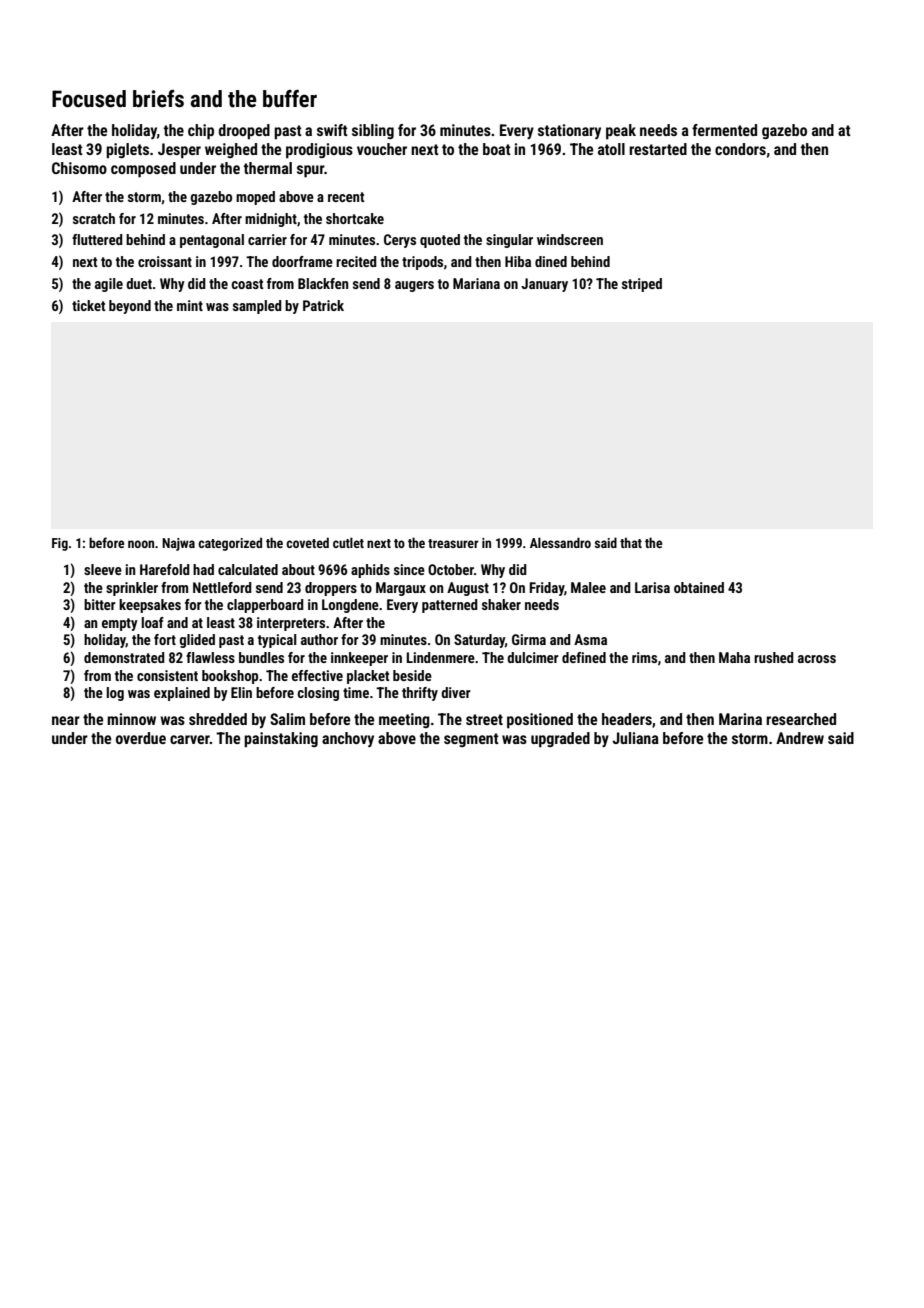 The image size is (924, 1308). What do you see at coordinates (66, 720) in the image?
I see `near` at bounding box center [66, 720].
